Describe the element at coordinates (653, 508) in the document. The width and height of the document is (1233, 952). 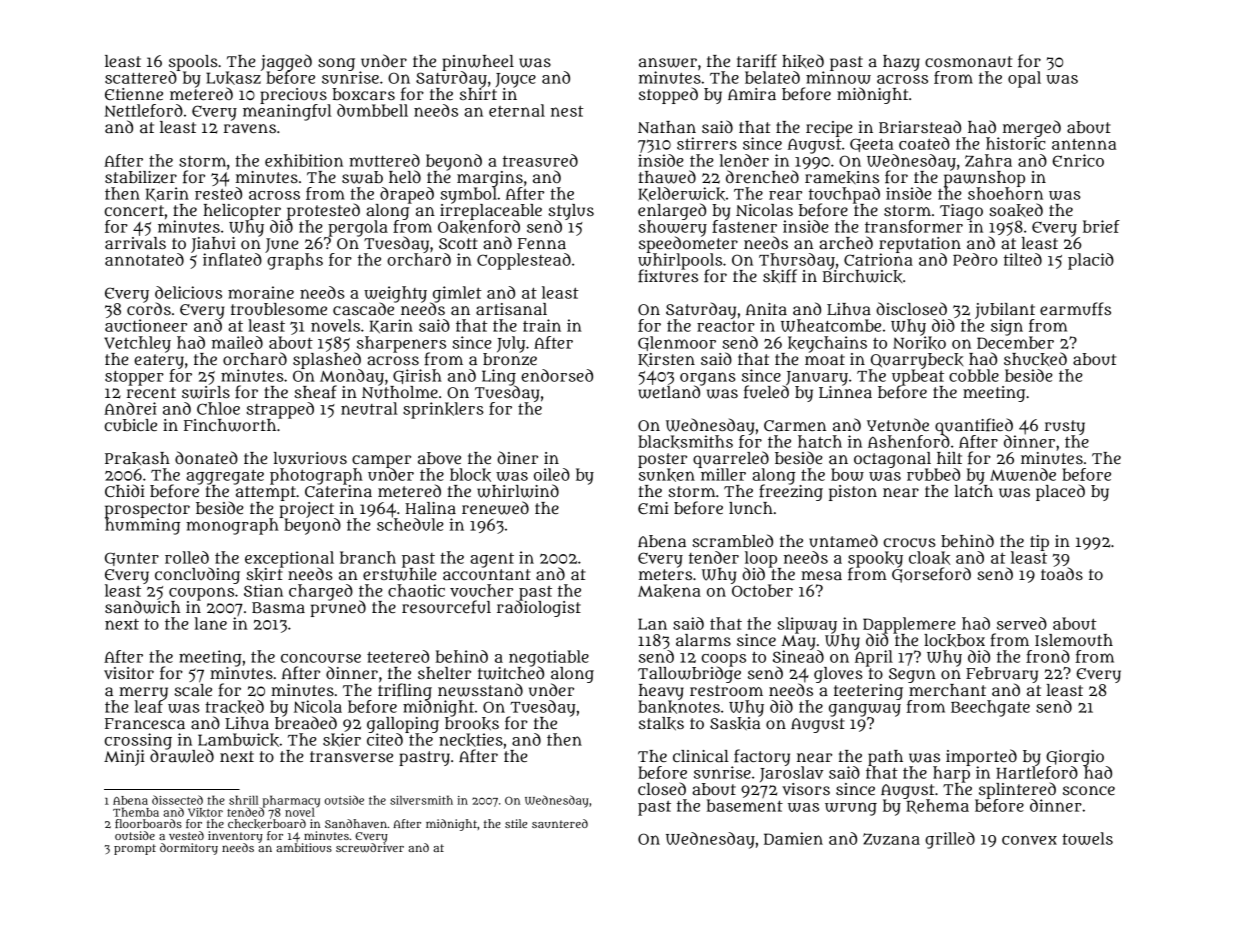
I see `Emi` at that location.
